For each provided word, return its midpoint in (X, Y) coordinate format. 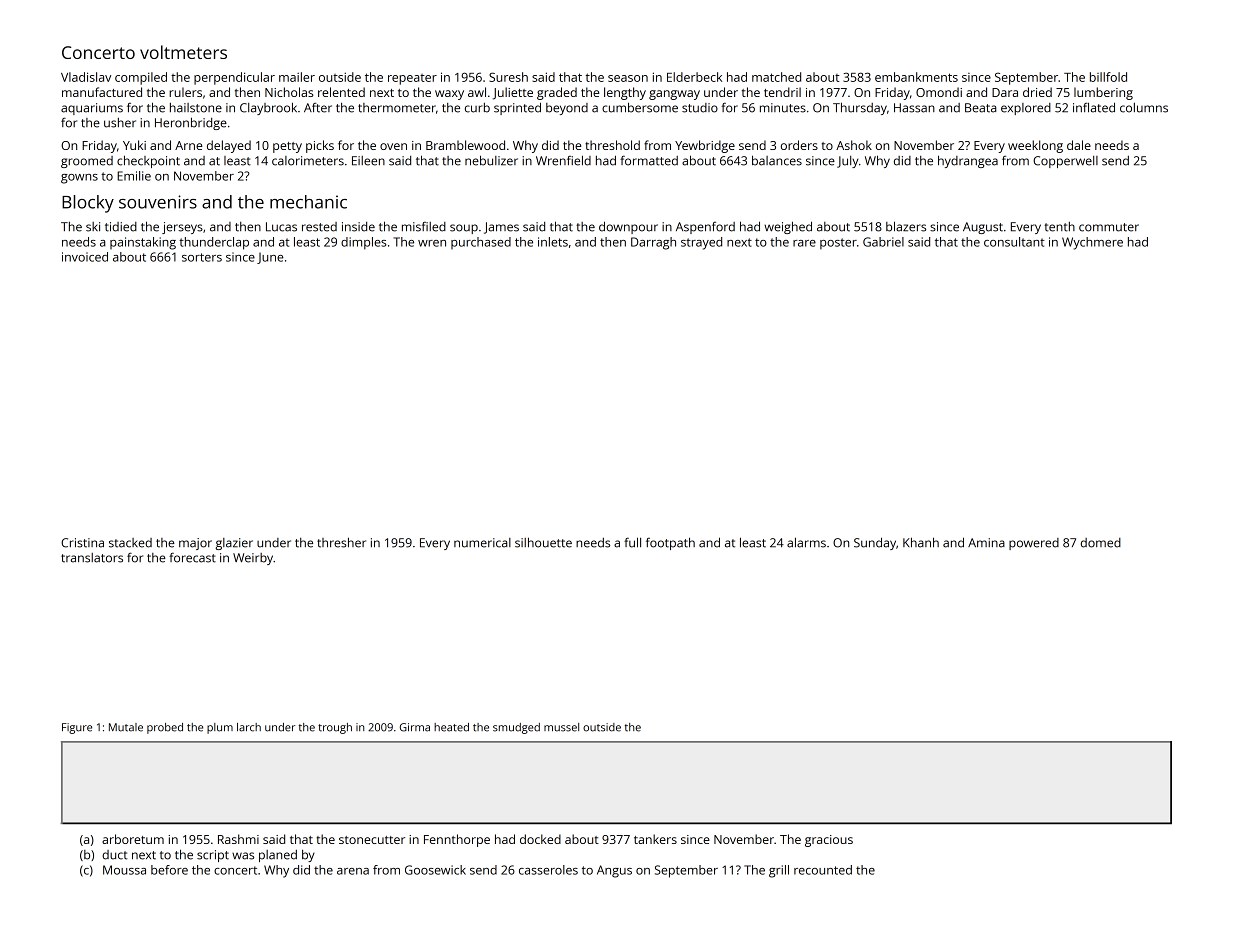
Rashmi (238, 839)
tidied (121, 227)
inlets (553, 242)
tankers (655, 839)
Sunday (875, 543)
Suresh (508, 77)
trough (335, 728)
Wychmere (1092, 243)
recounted (823, 870)
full (632, 542)
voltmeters (183, 52)
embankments (916, 77)
